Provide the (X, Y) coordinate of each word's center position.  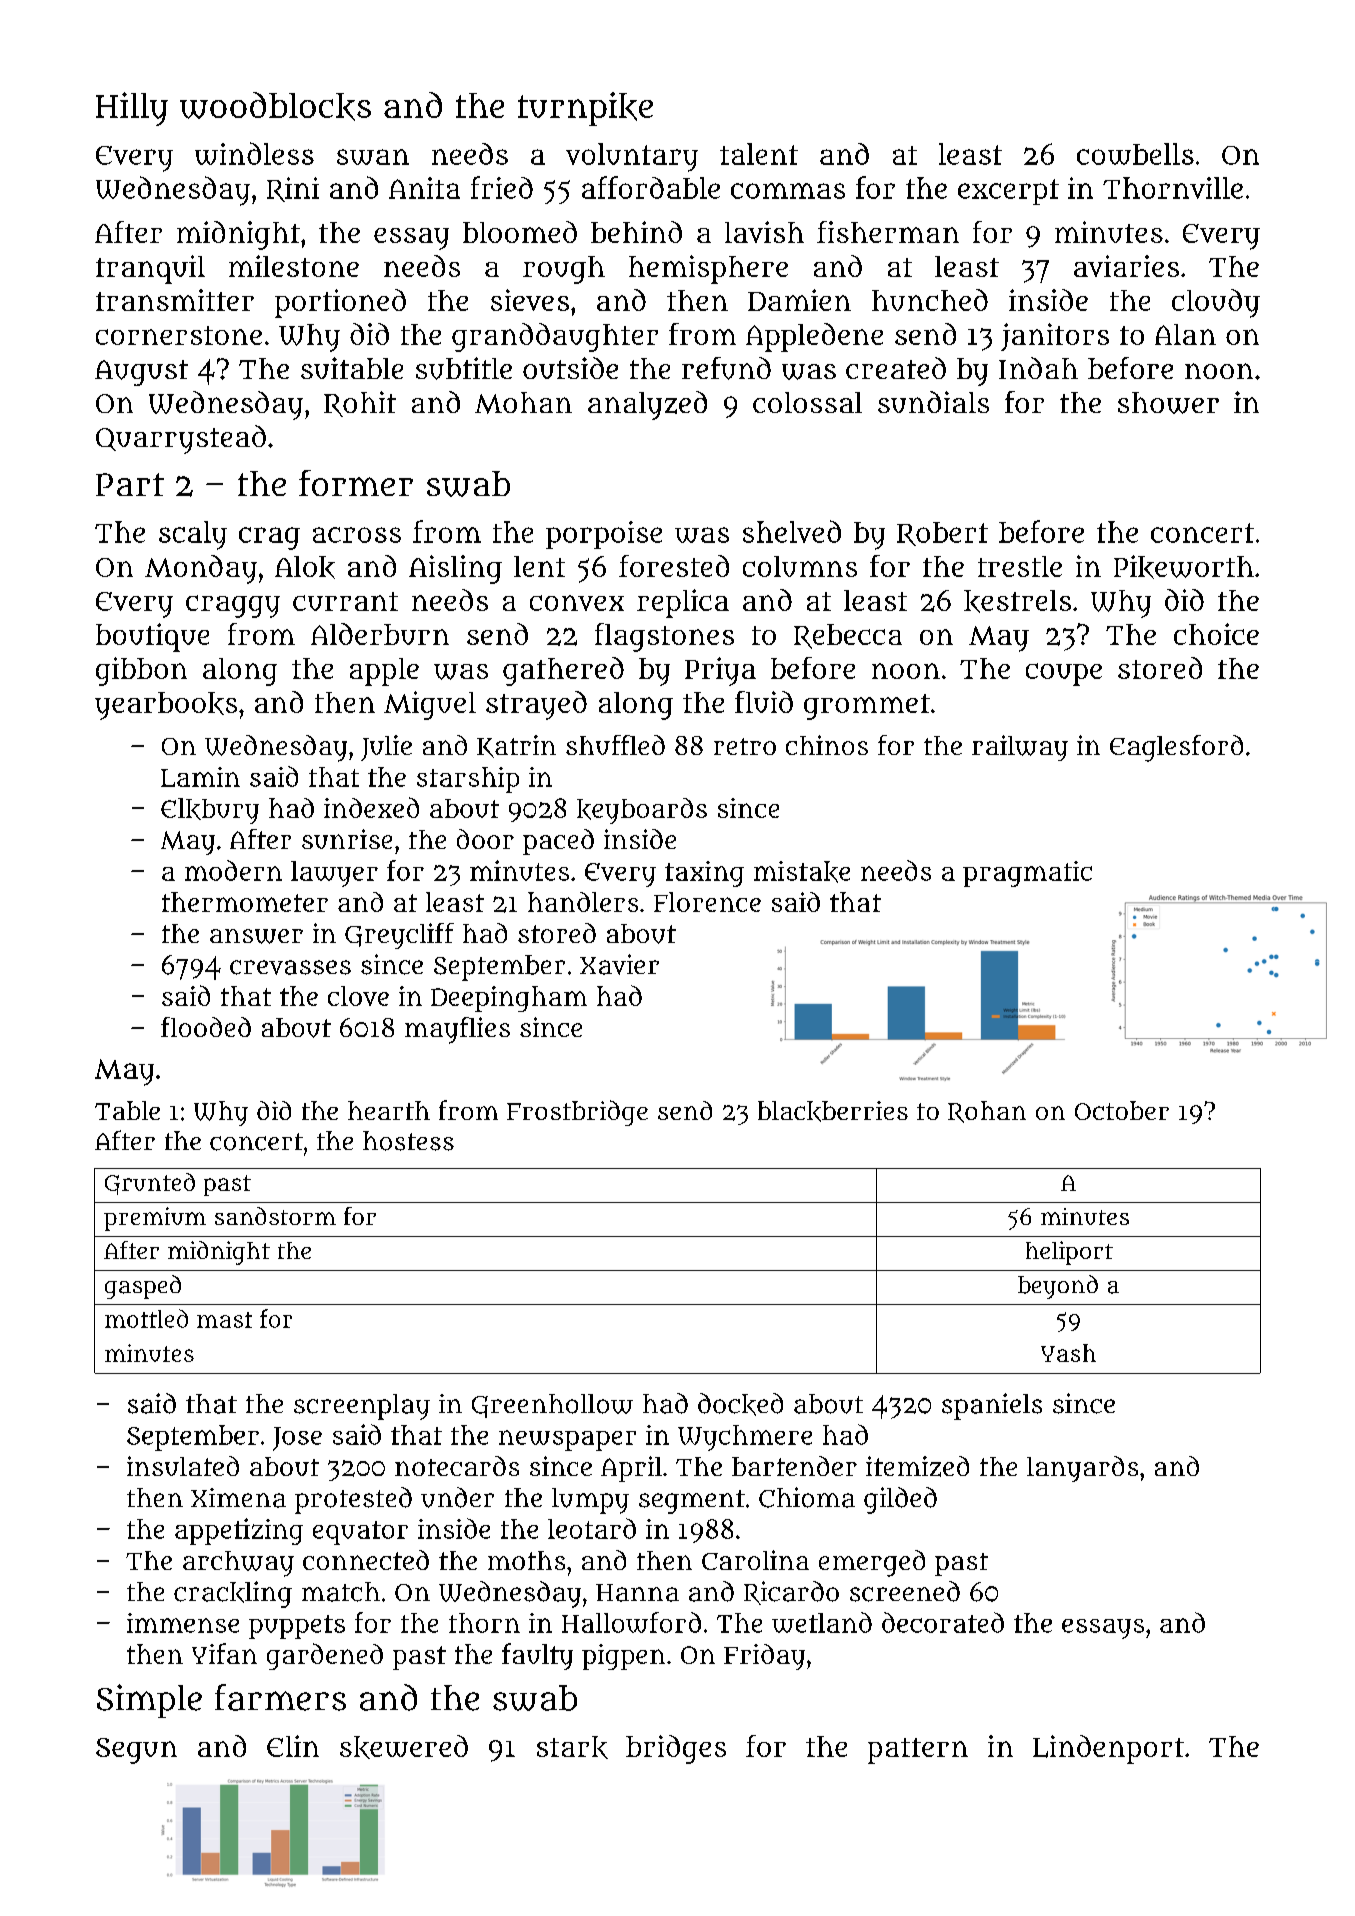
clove (358, 996)
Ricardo (791, 1593)
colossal (807, 402)
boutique (152, 637)
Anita (424, 188)
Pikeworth (1184, 567)
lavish (764, 232)
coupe (1064, 674)
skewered (404, 1747)
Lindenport (1108, 1749)
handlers (583, 902)
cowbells (1135, 154)
